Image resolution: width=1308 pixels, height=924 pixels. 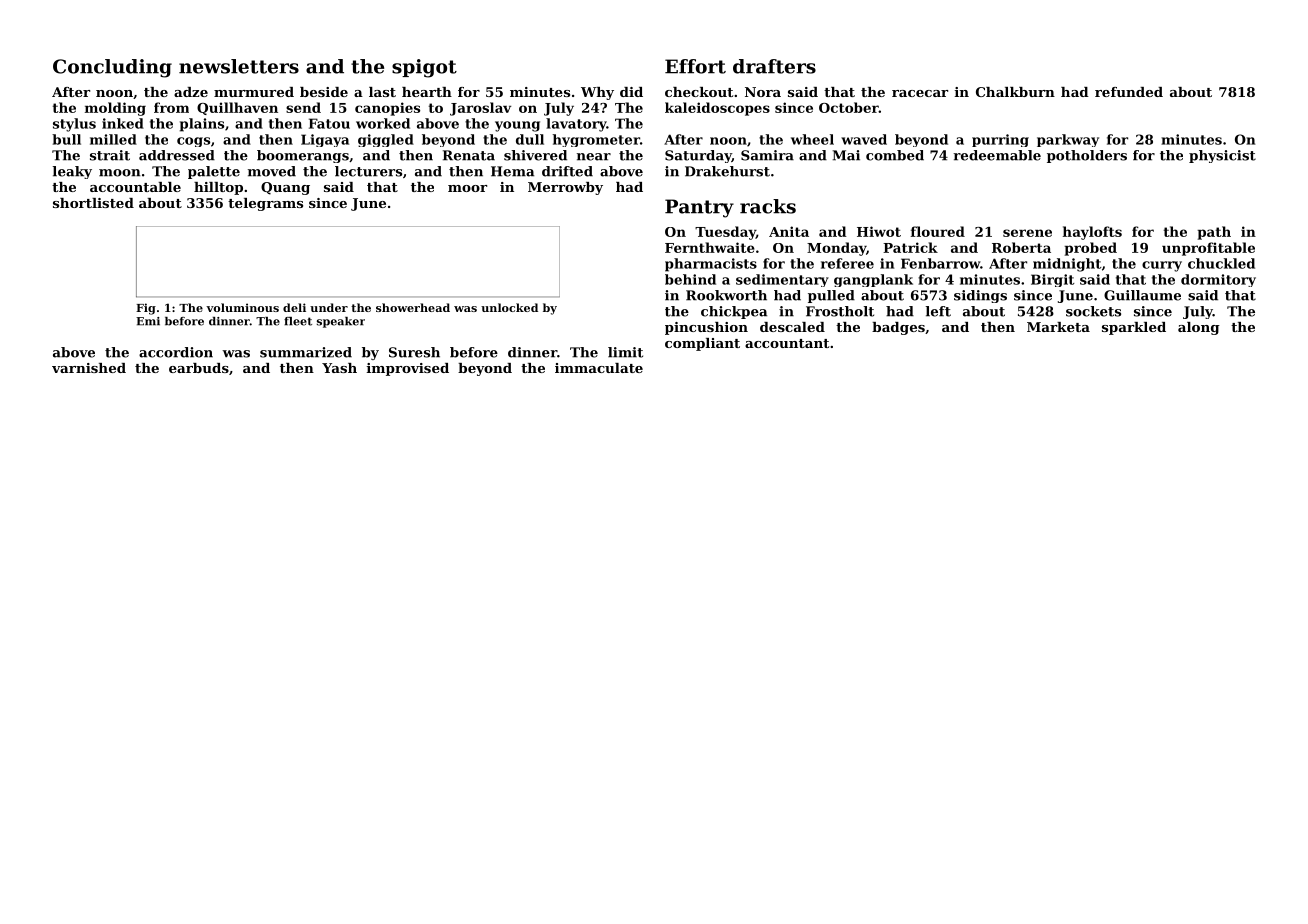 What do you see at coordinates (1092, 233) in the page?
I see `haylofts` at bounding box center [1092, 233].
